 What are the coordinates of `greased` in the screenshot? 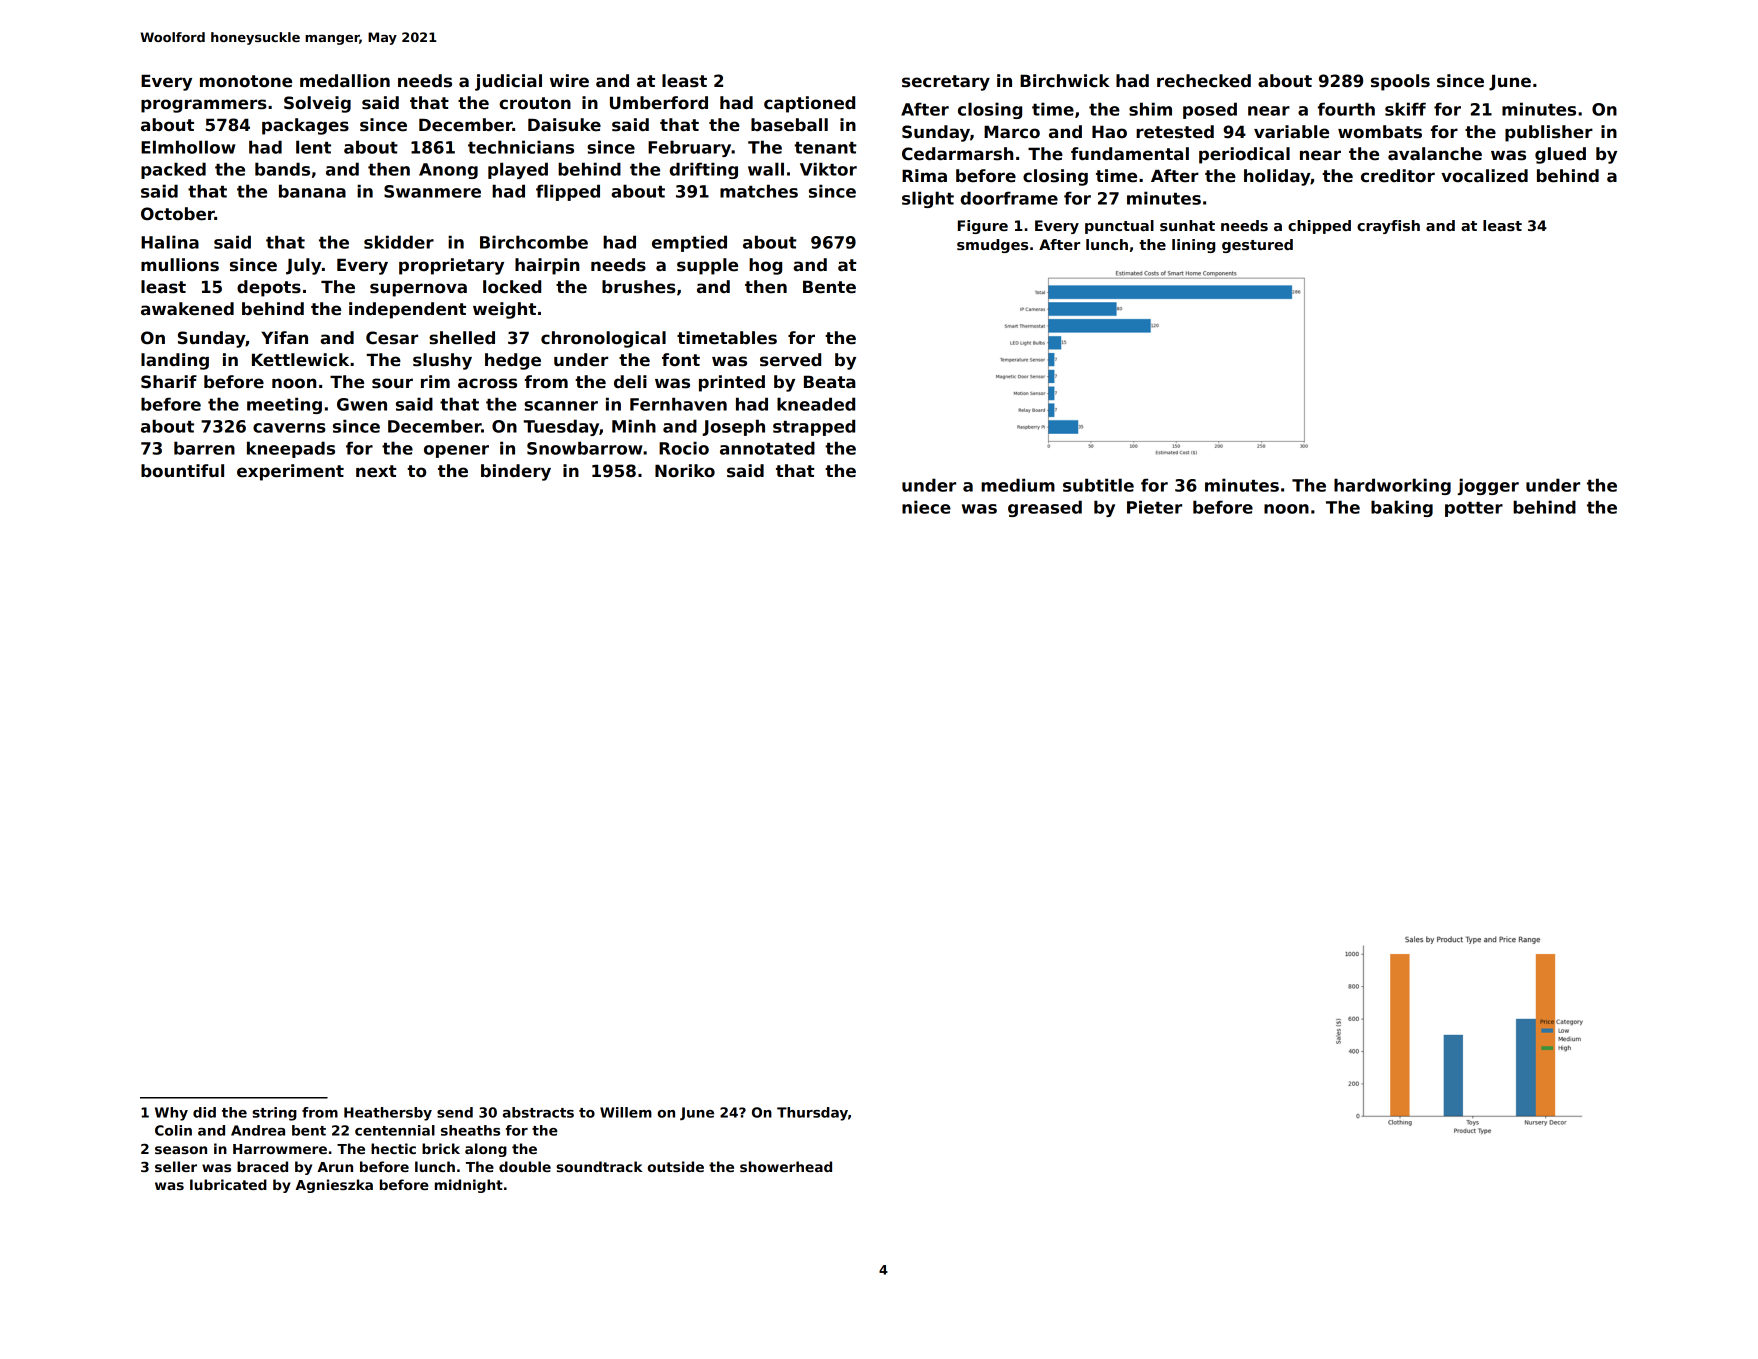 It's located at (1045, 508).
